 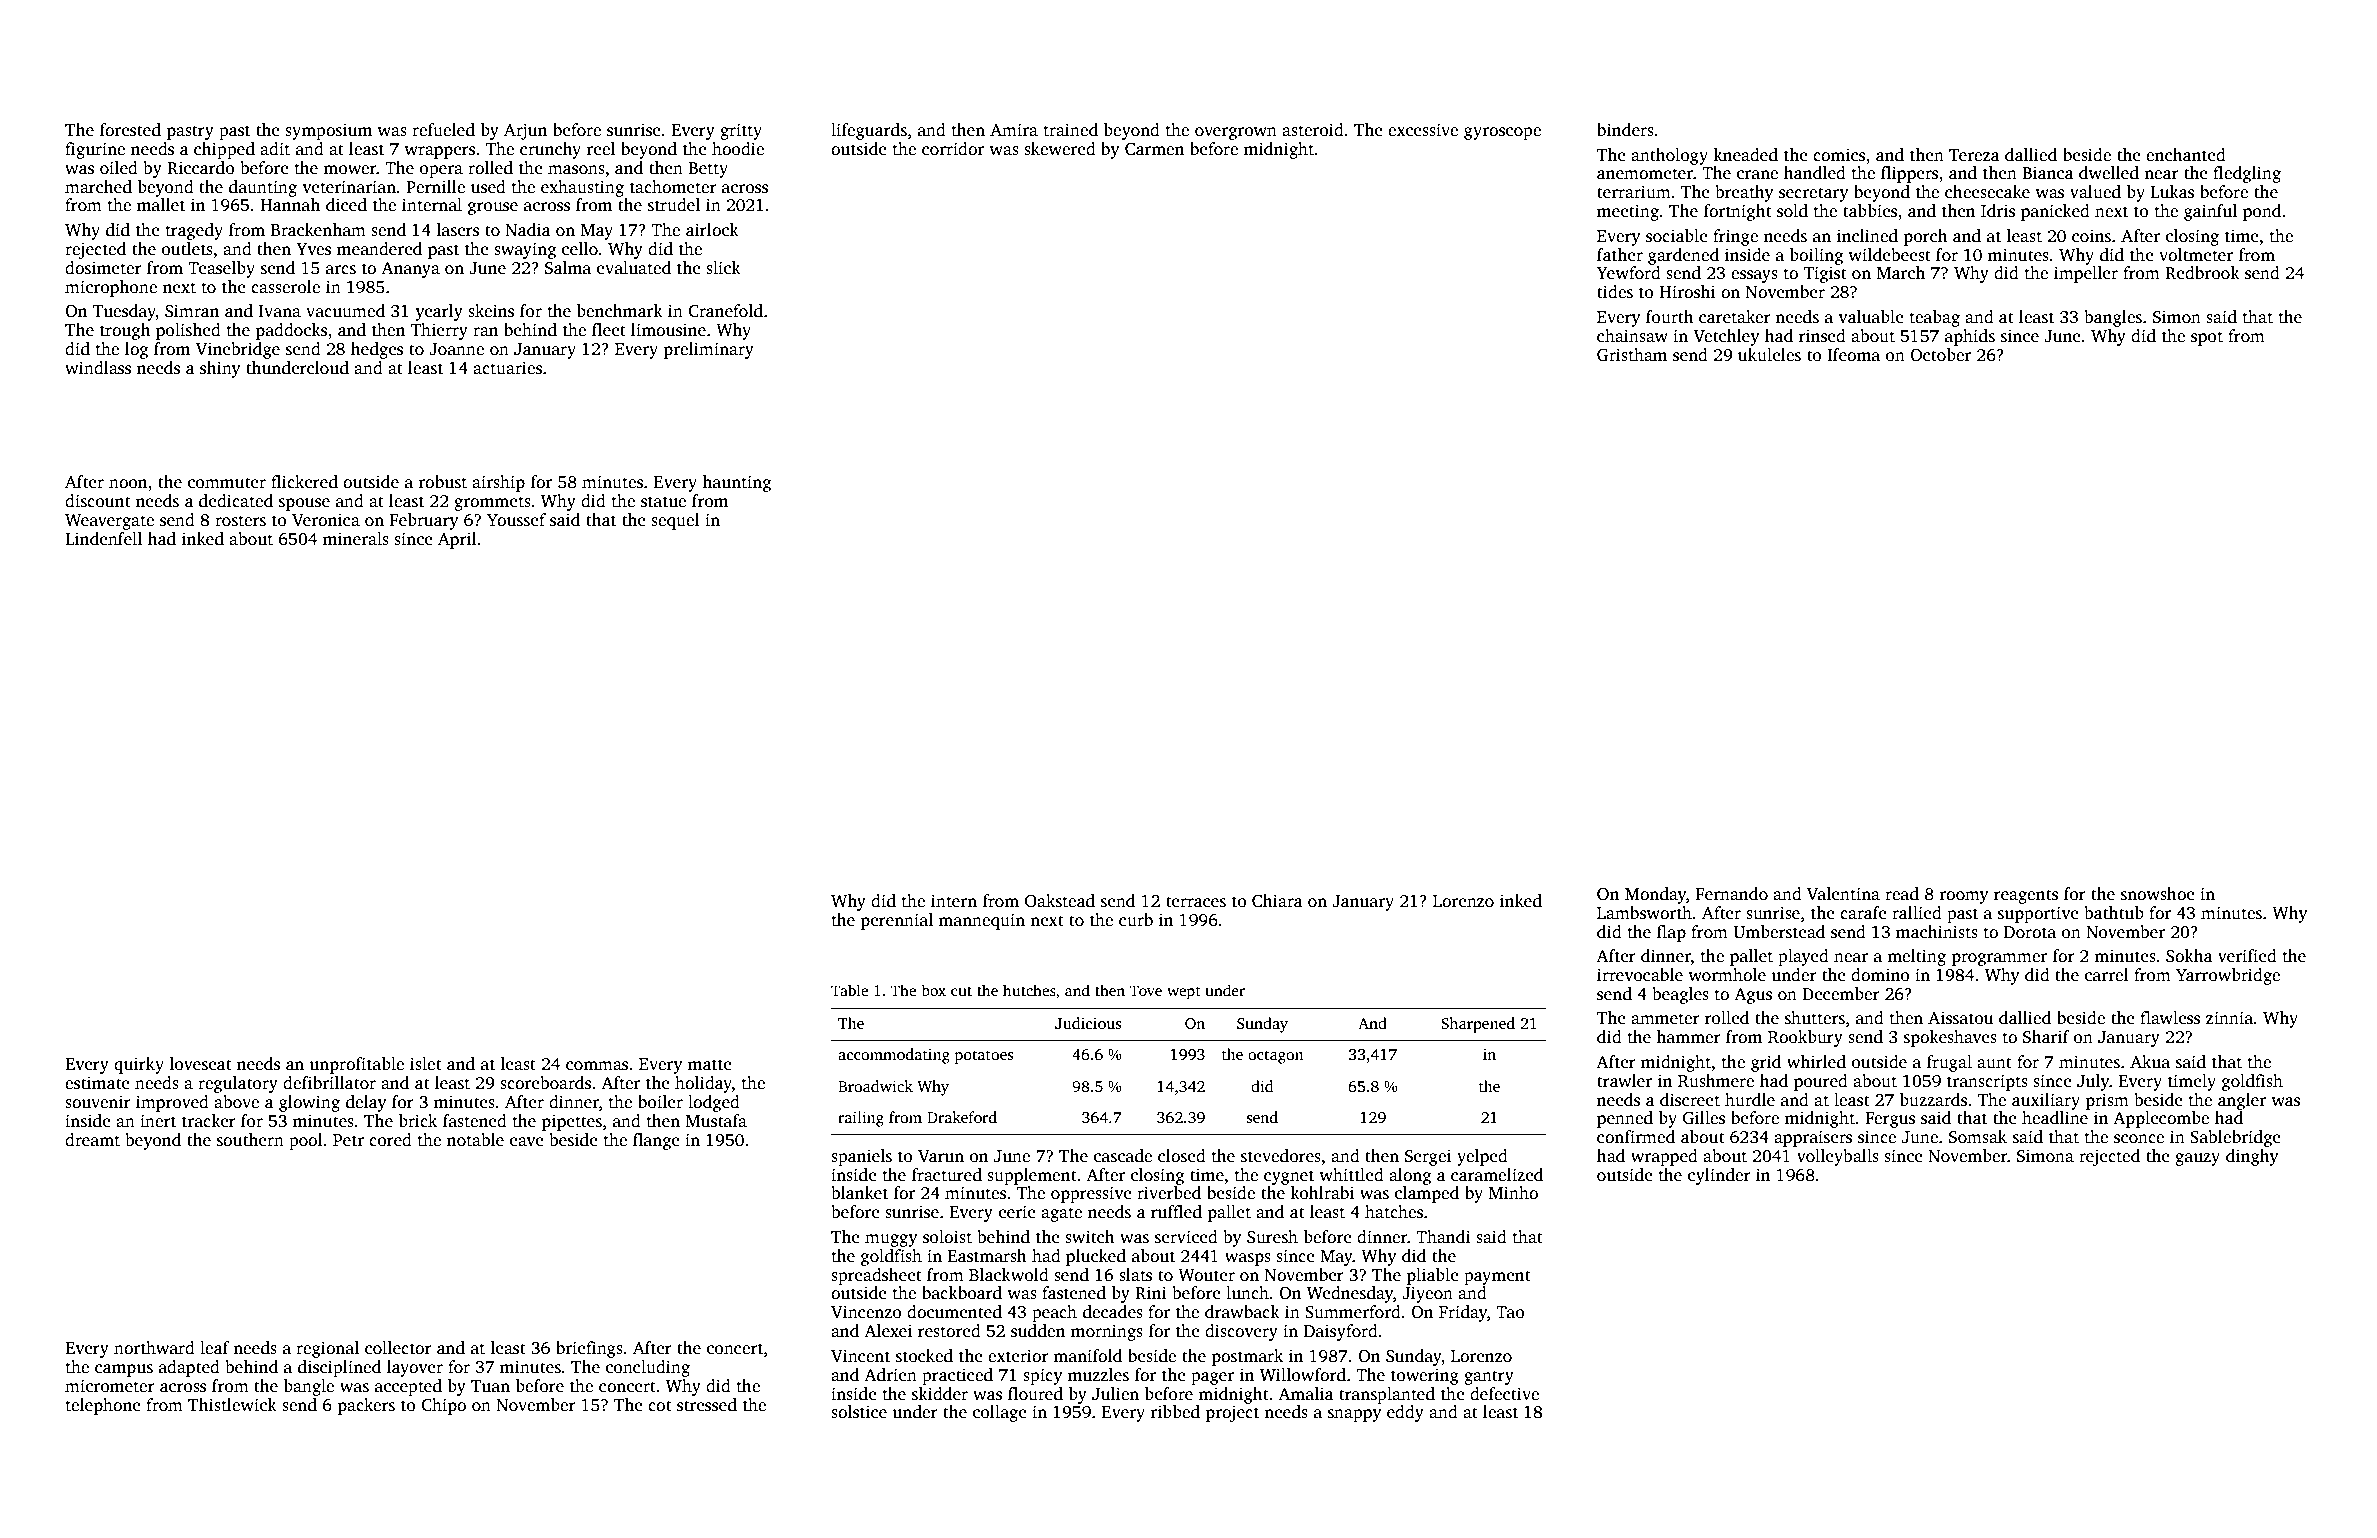 I want to click on collage, so click(x=1000, y=1413).
